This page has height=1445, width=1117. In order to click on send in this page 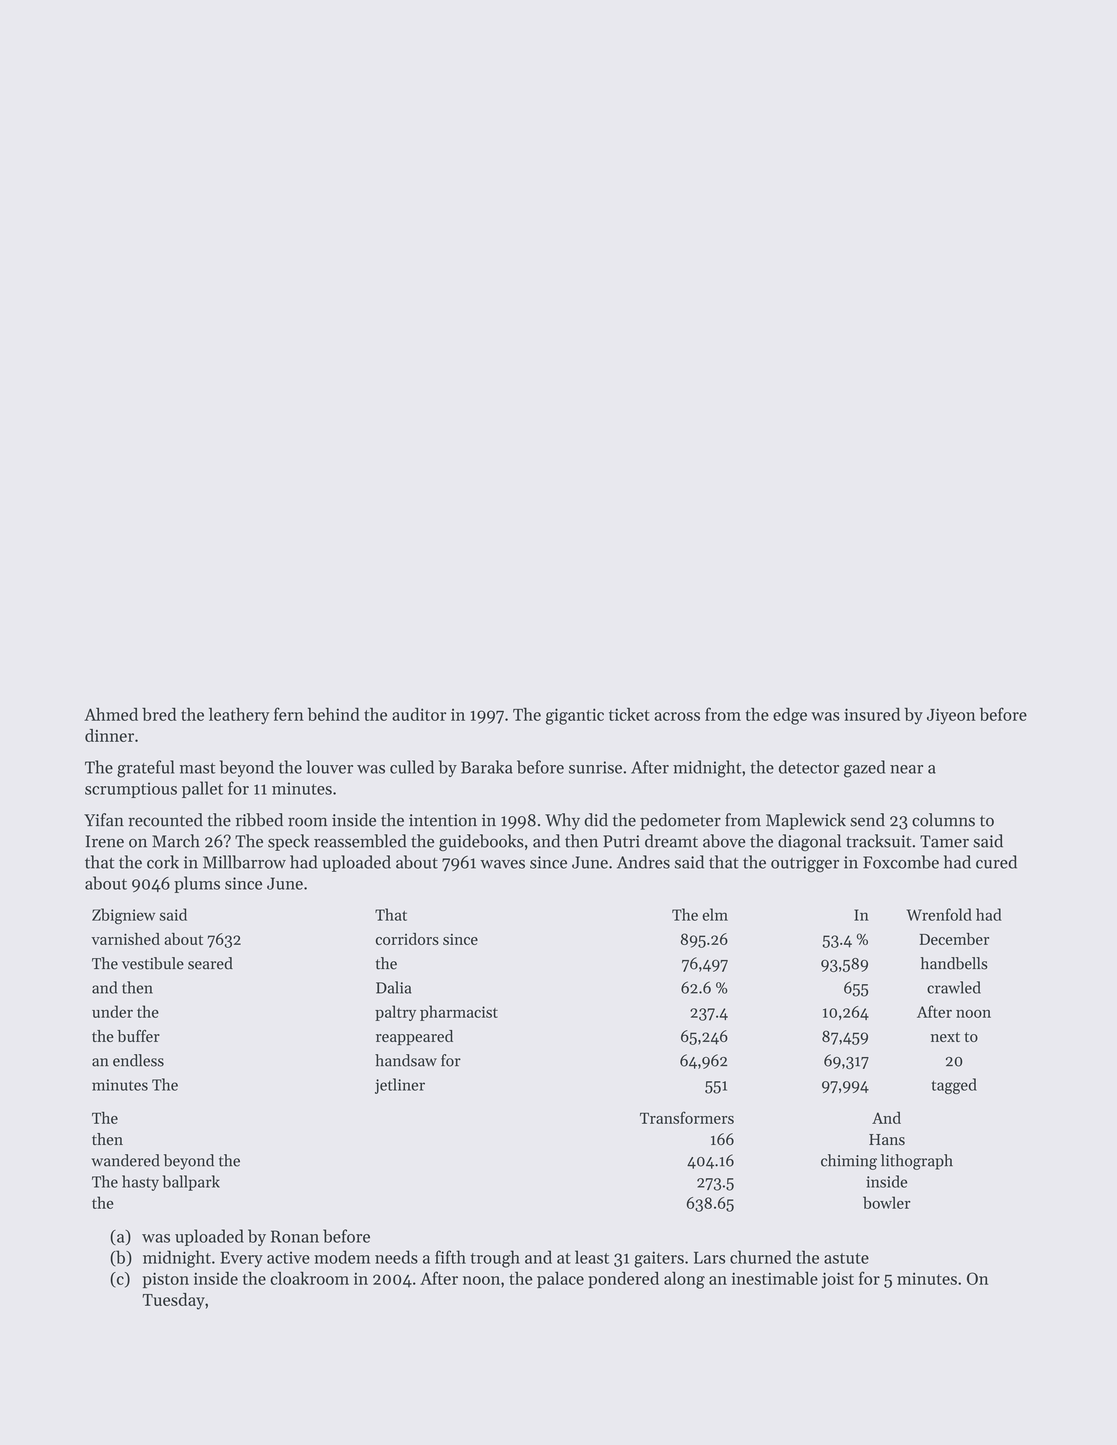, I will do `click(867, 820)`.
